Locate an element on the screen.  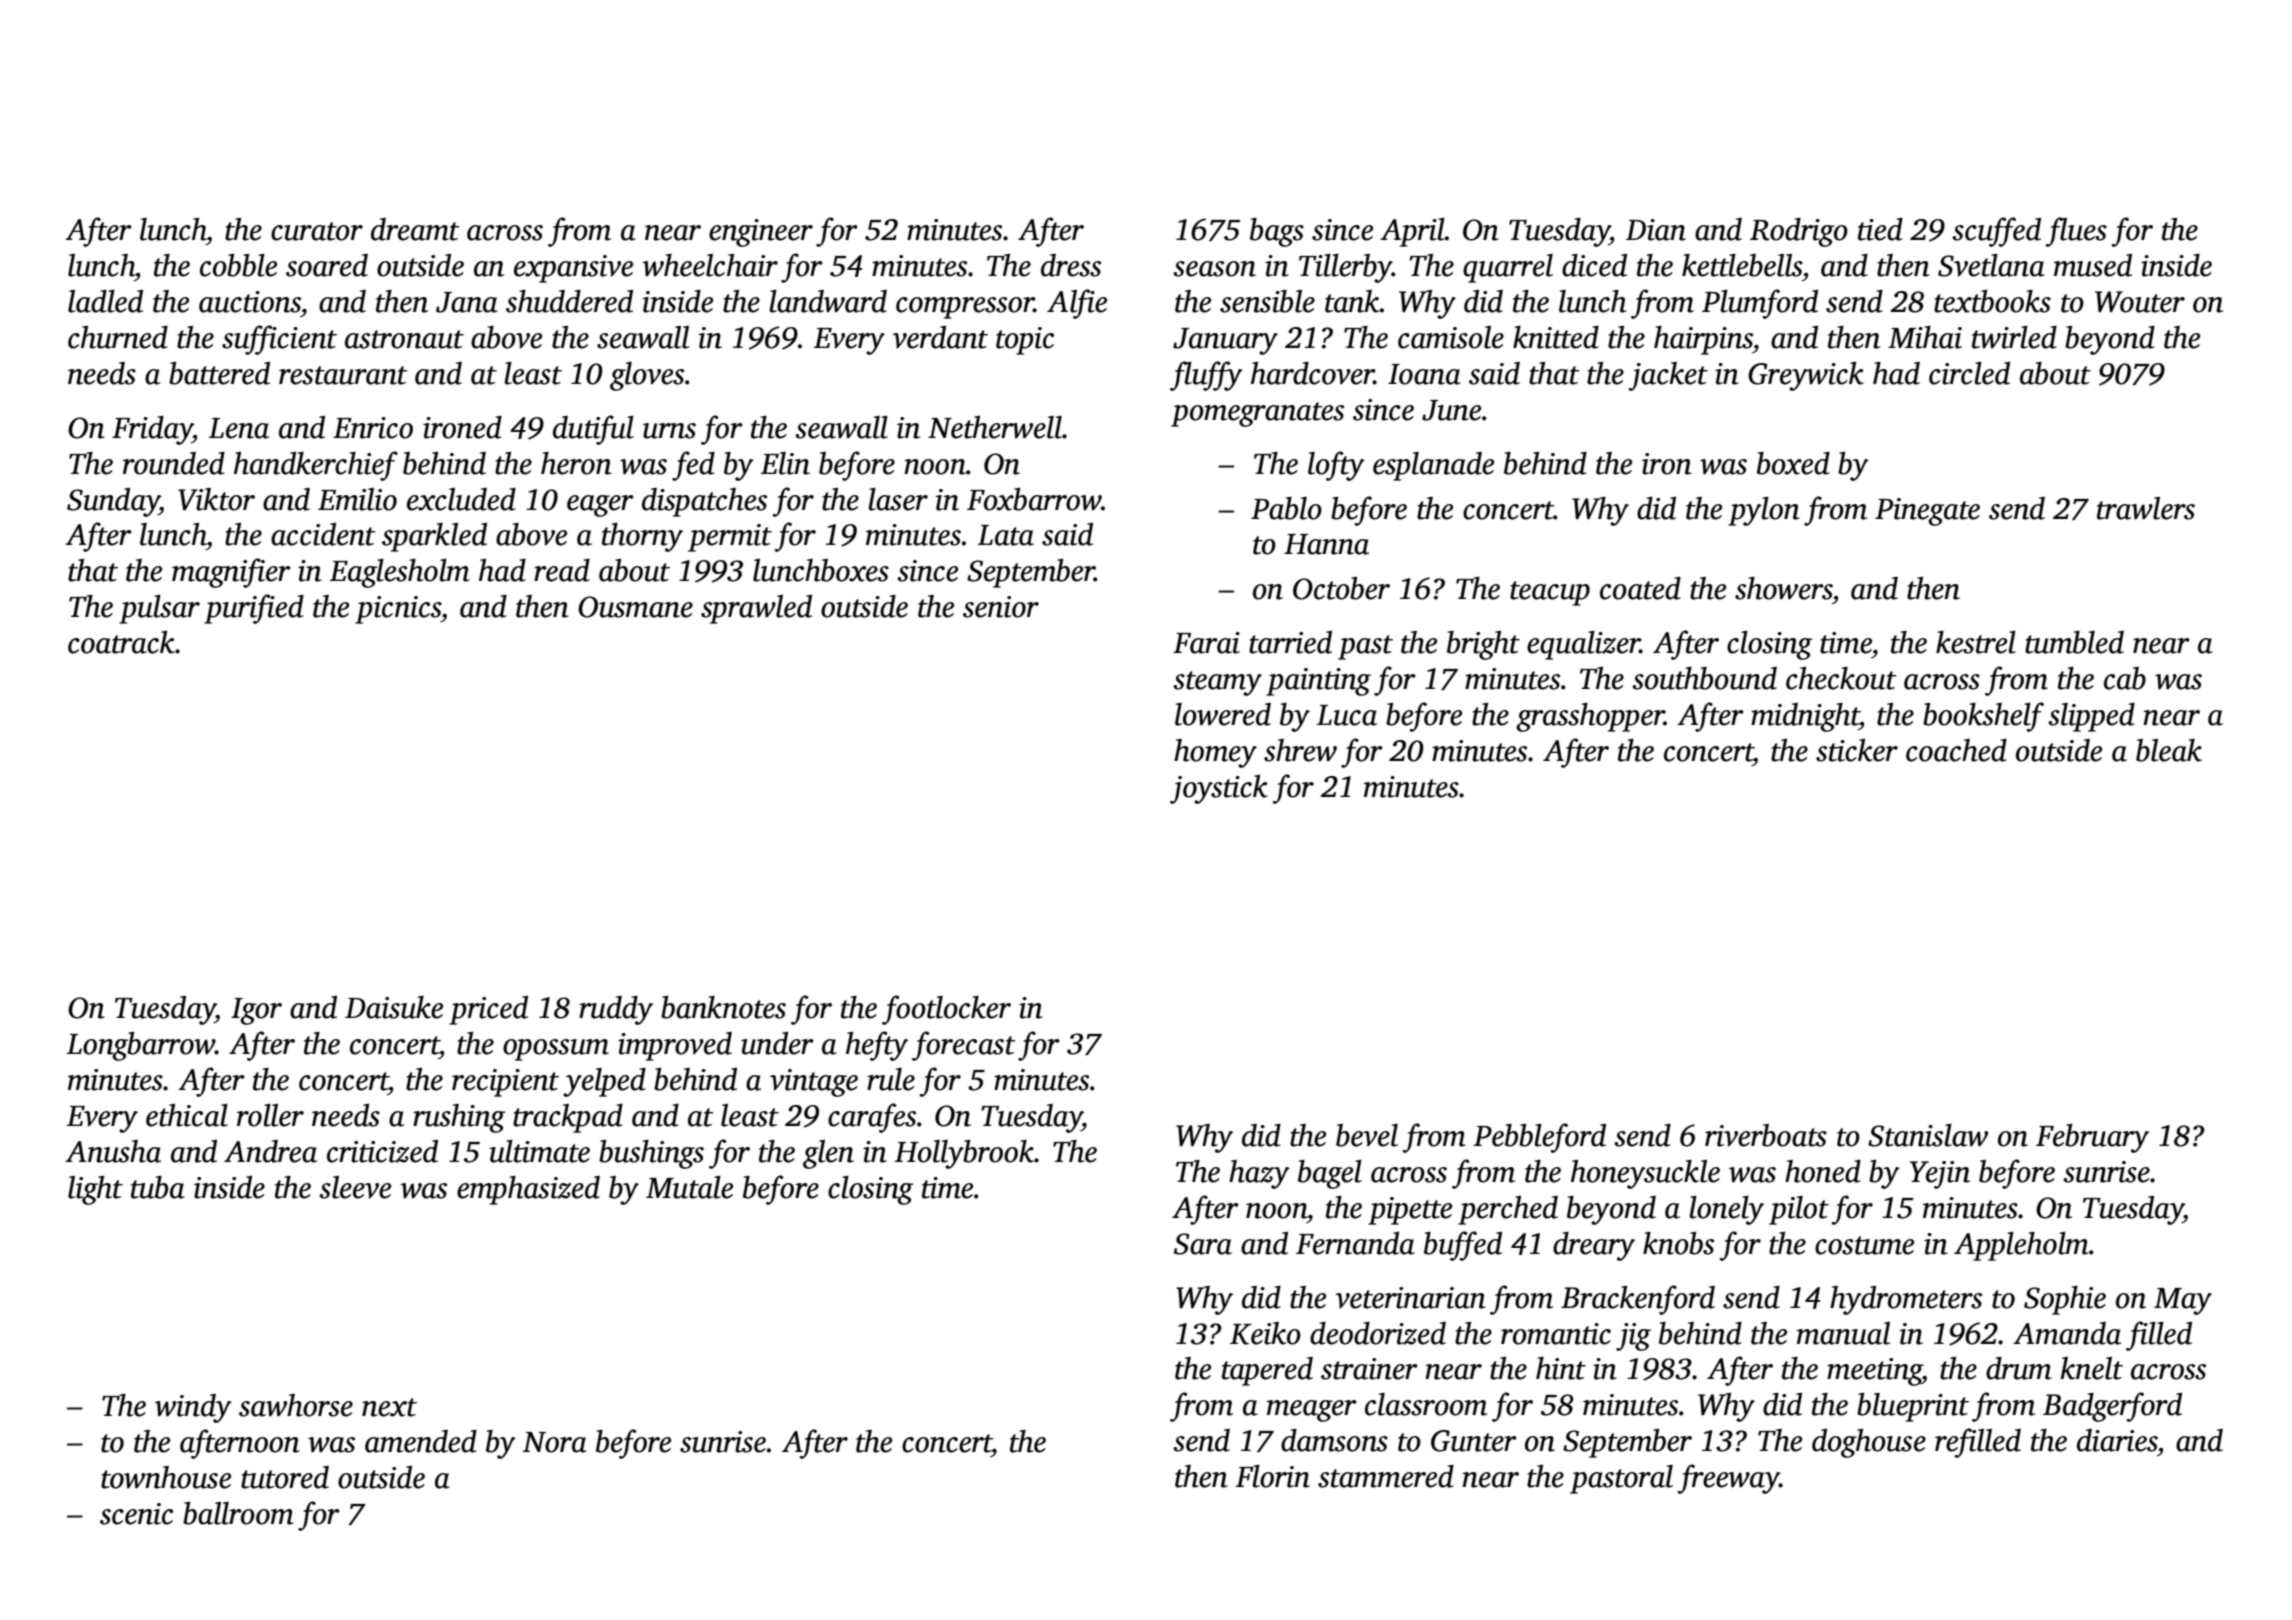
laser is located at coordinates (898, 499).
